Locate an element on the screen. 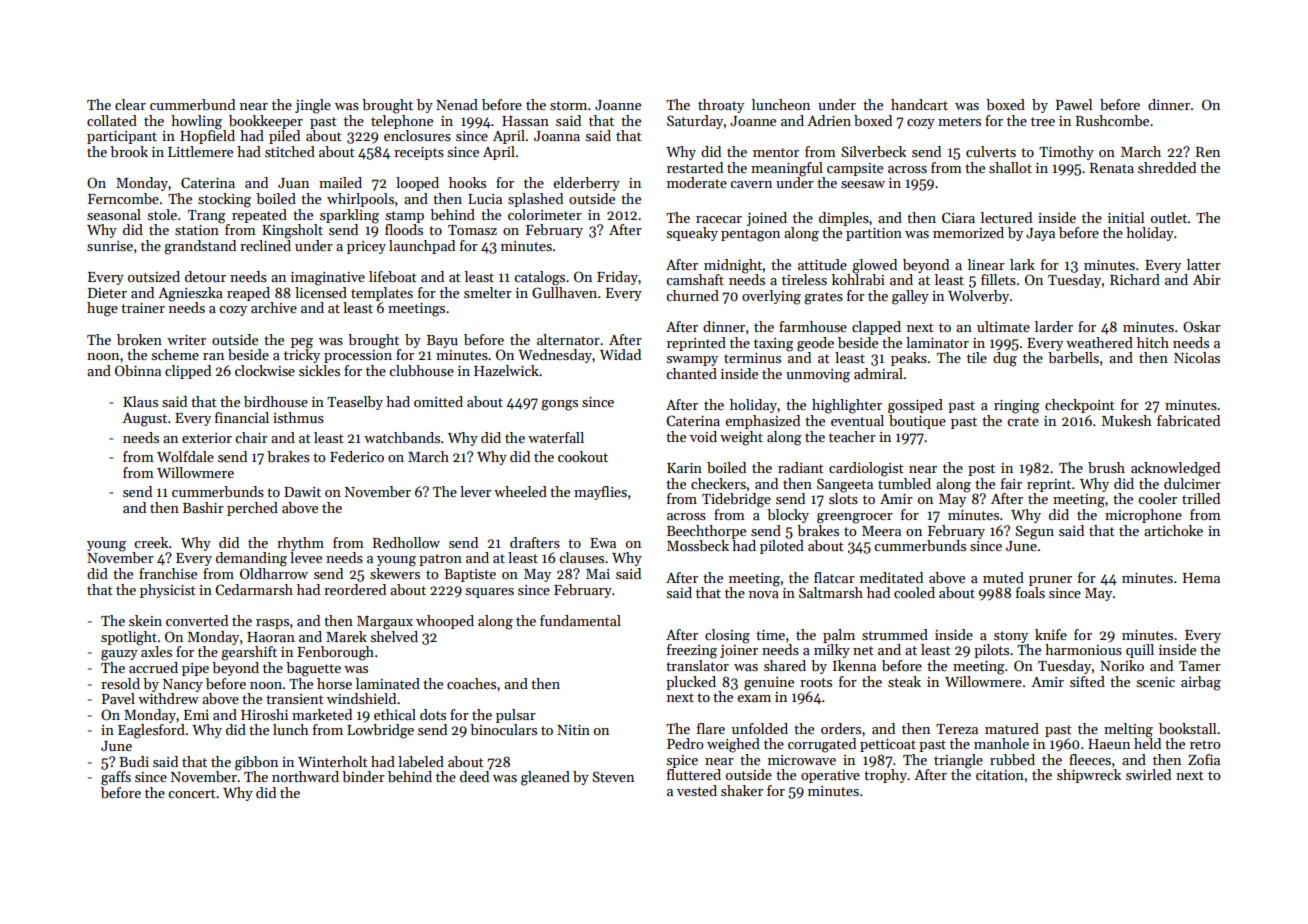 This screenshot has width=1308, height=924. Pawel is located at coordinates (1074, 104).
